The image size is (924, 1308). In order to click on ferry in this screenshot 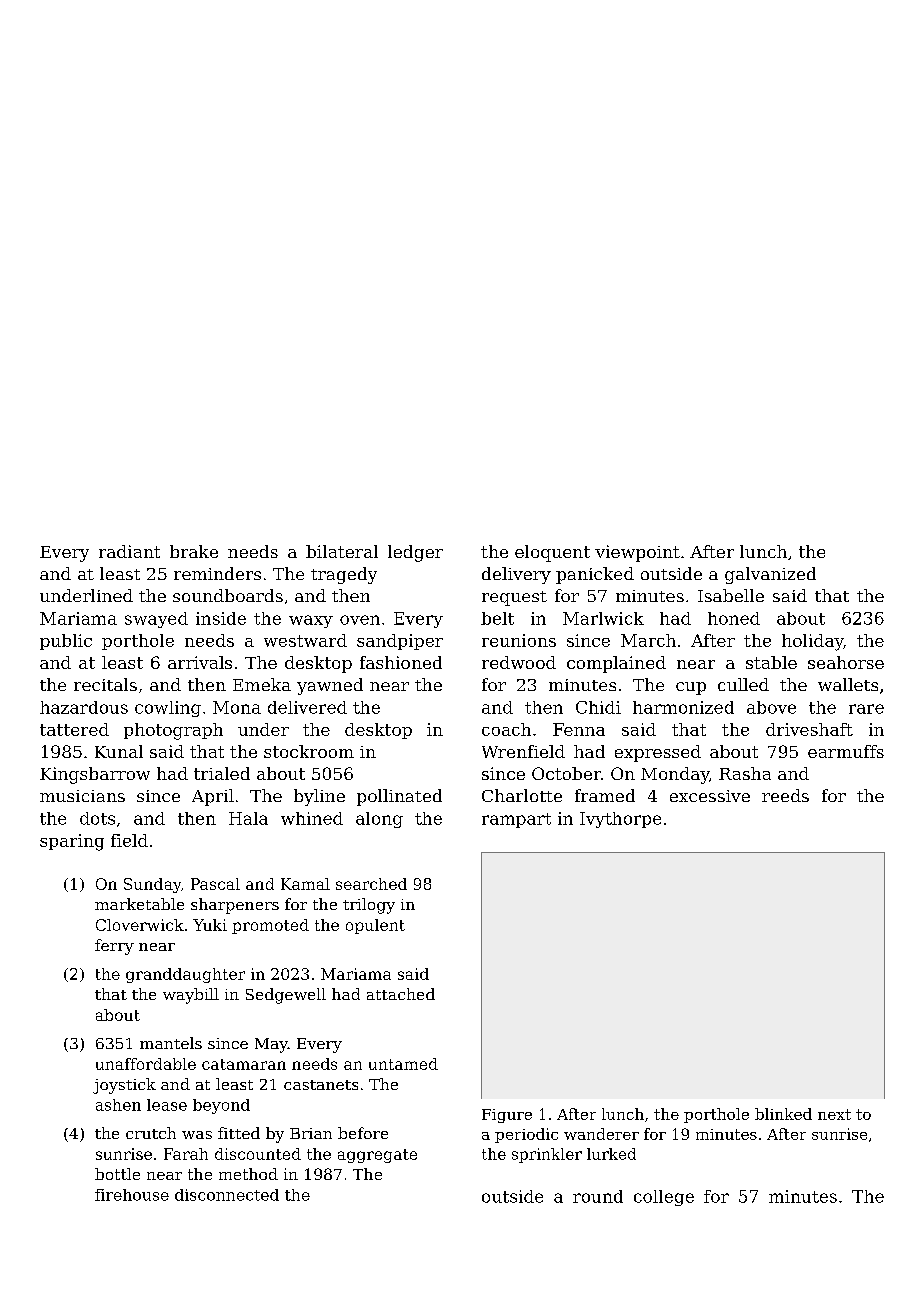, I will do `click(114, 947)`.
